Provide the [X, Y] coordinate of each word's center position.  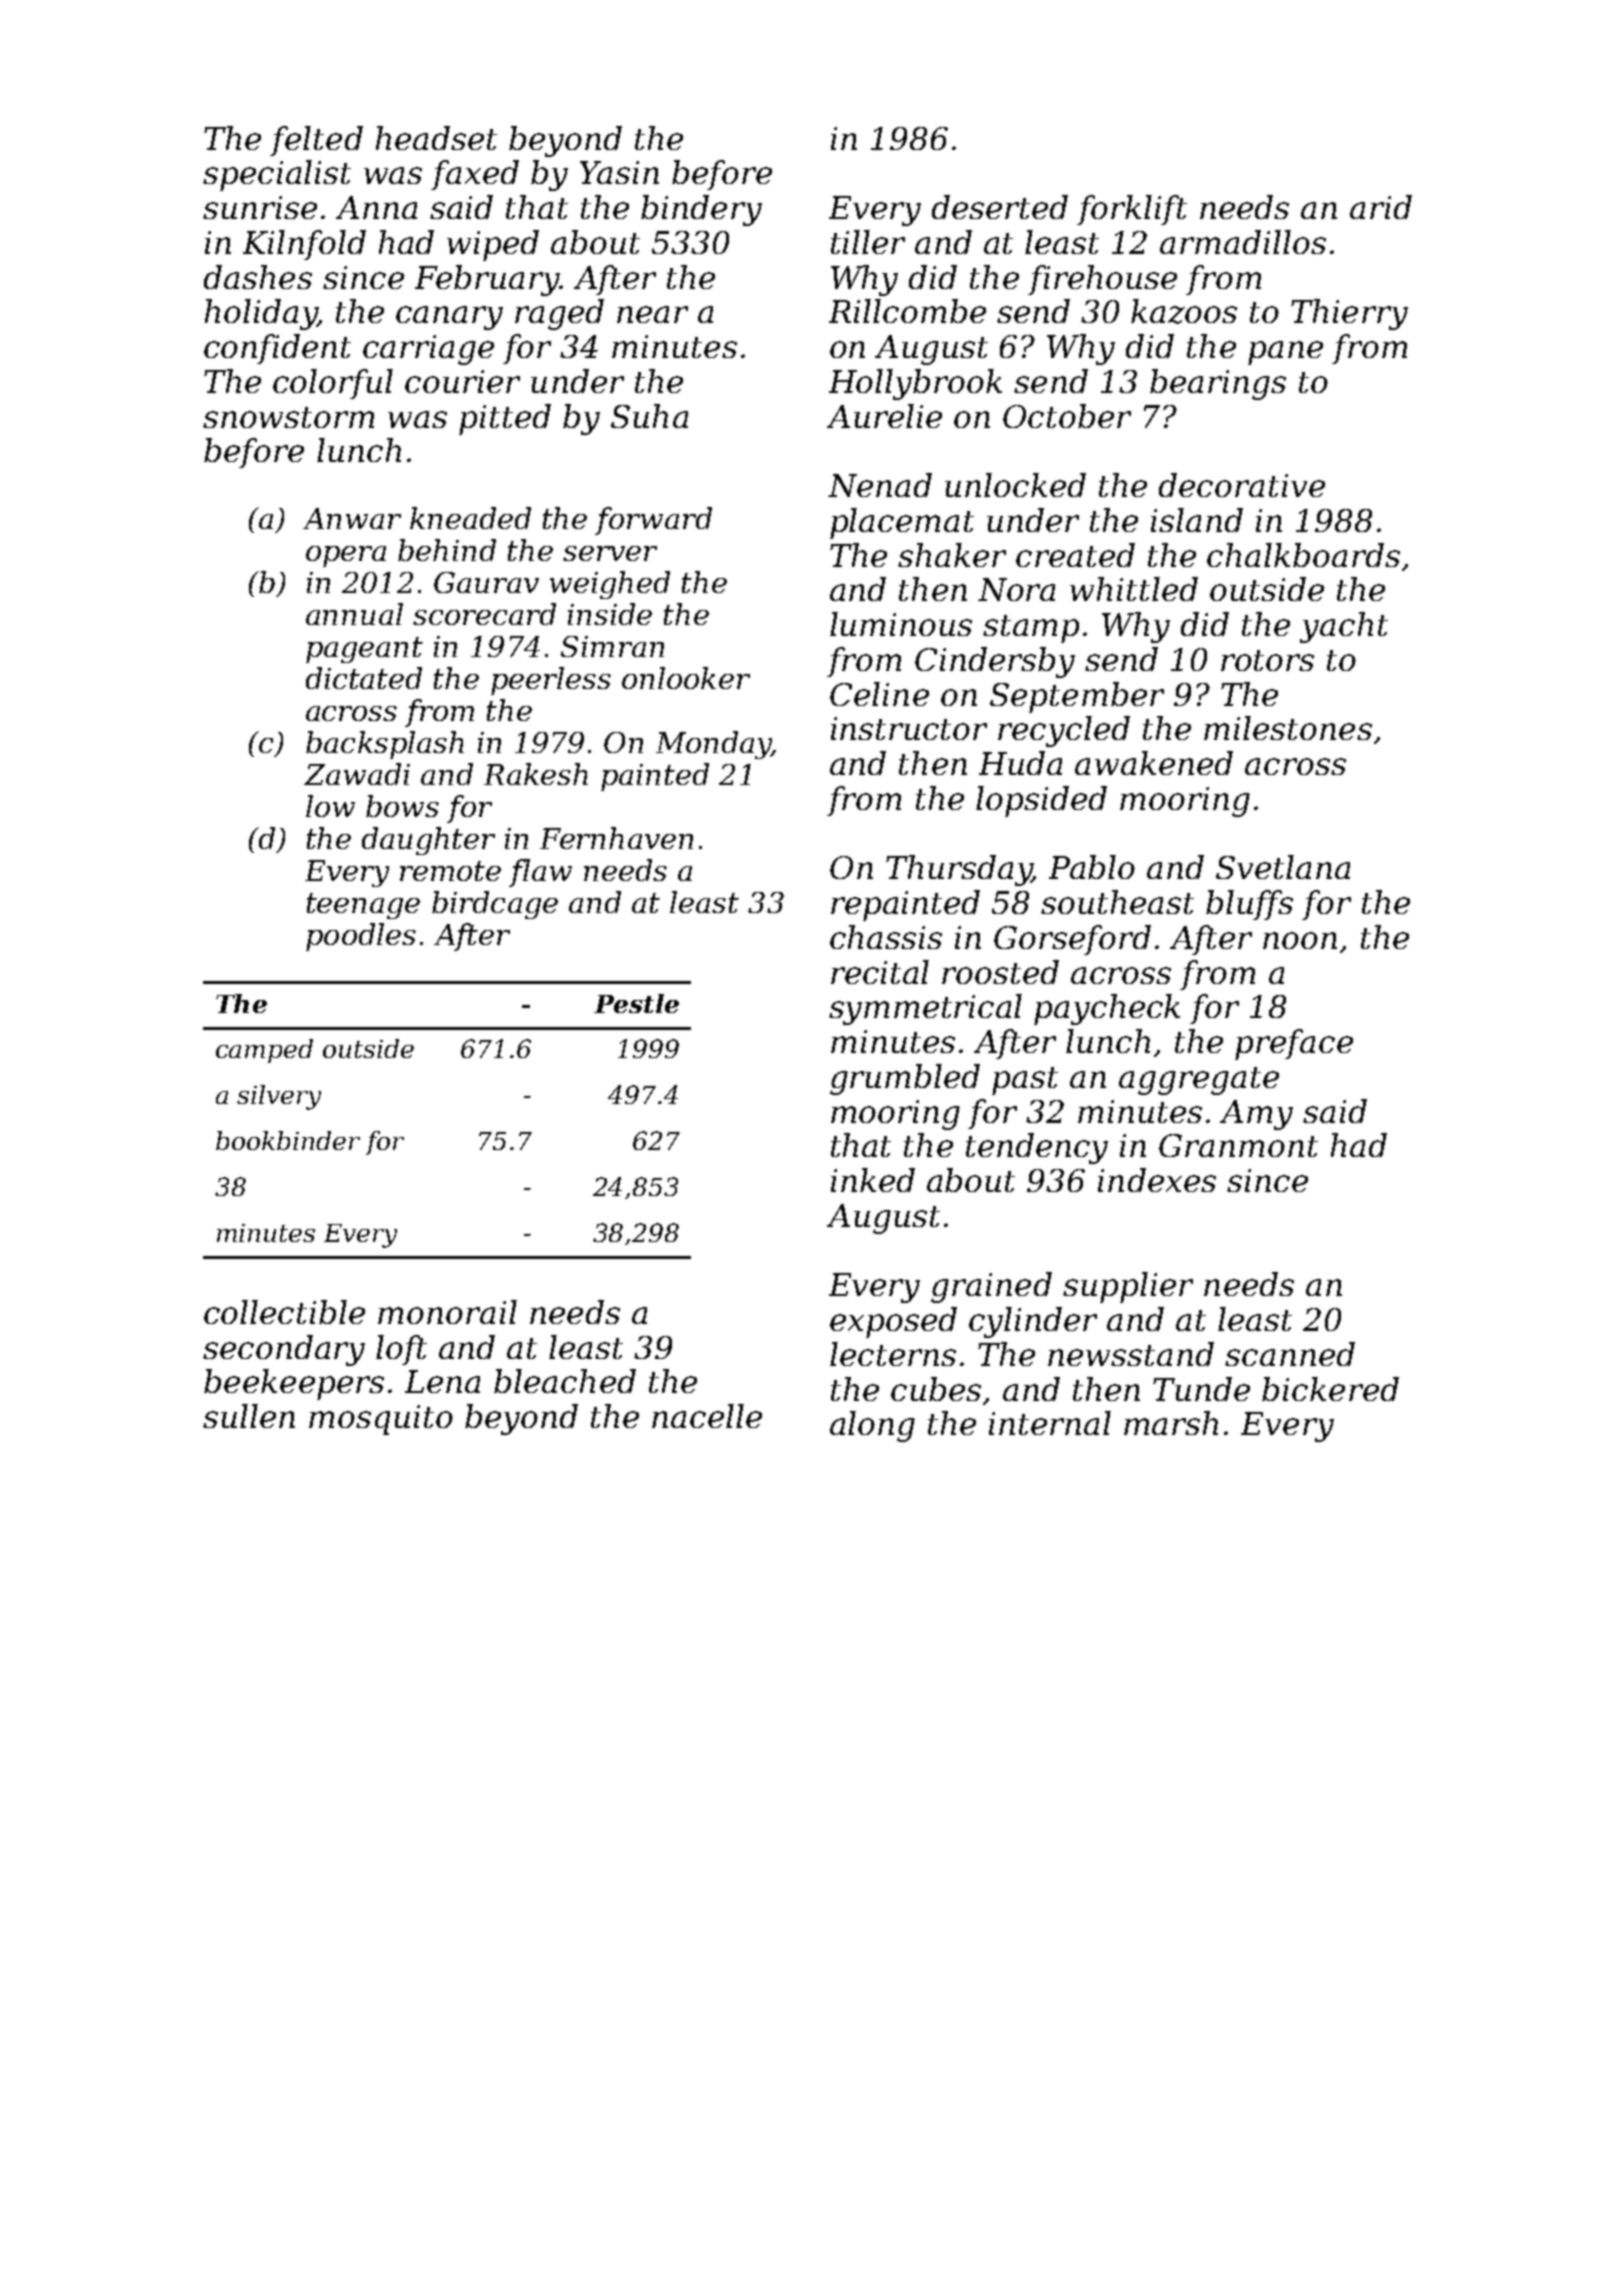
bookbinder [288, 1140]
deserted [1000, 207]
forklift [1132, 210]
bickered [1330, 1389]
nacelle [707, 1416]
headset [436, 138]
